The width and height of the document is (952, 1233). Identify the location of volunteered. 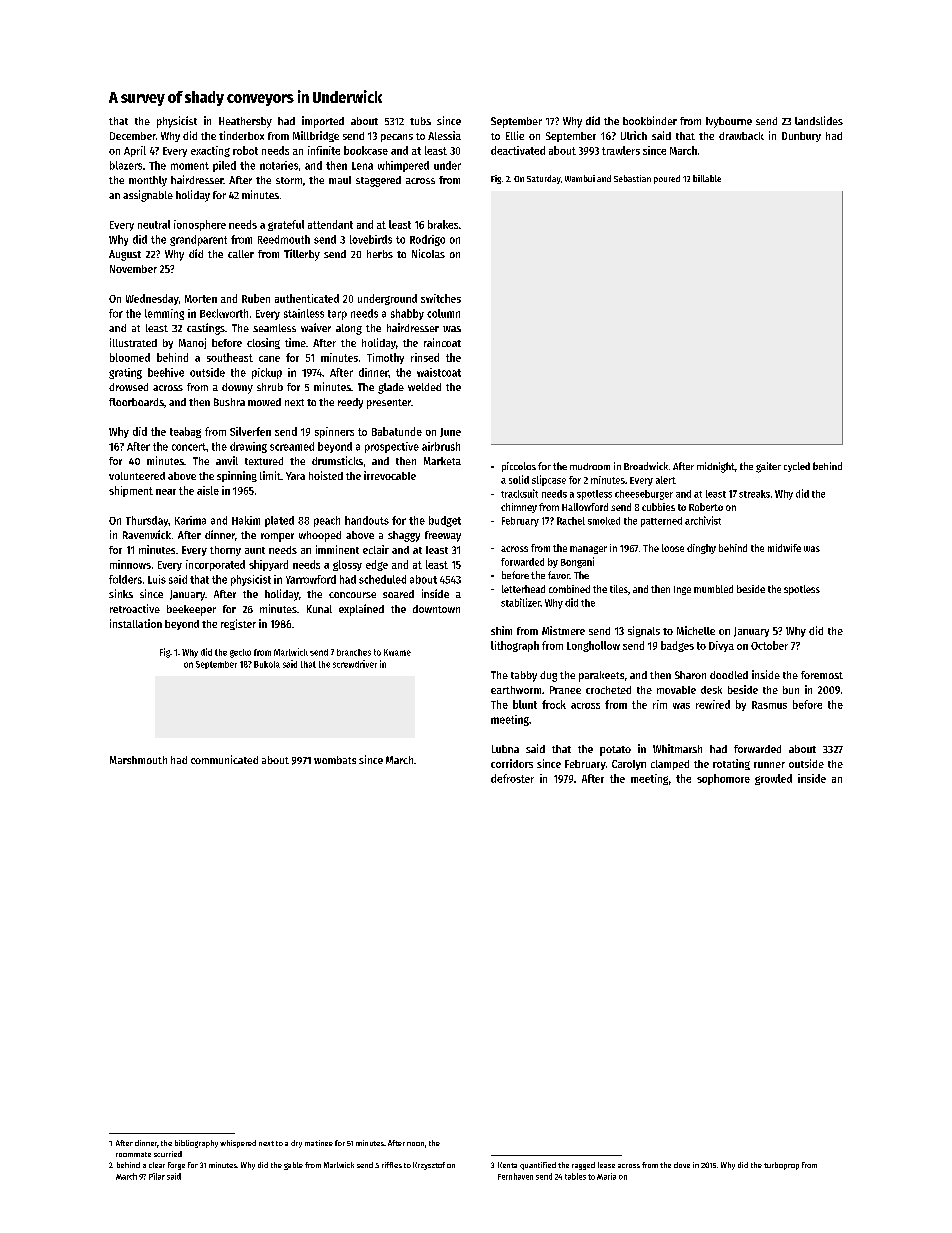
(137, 476).
